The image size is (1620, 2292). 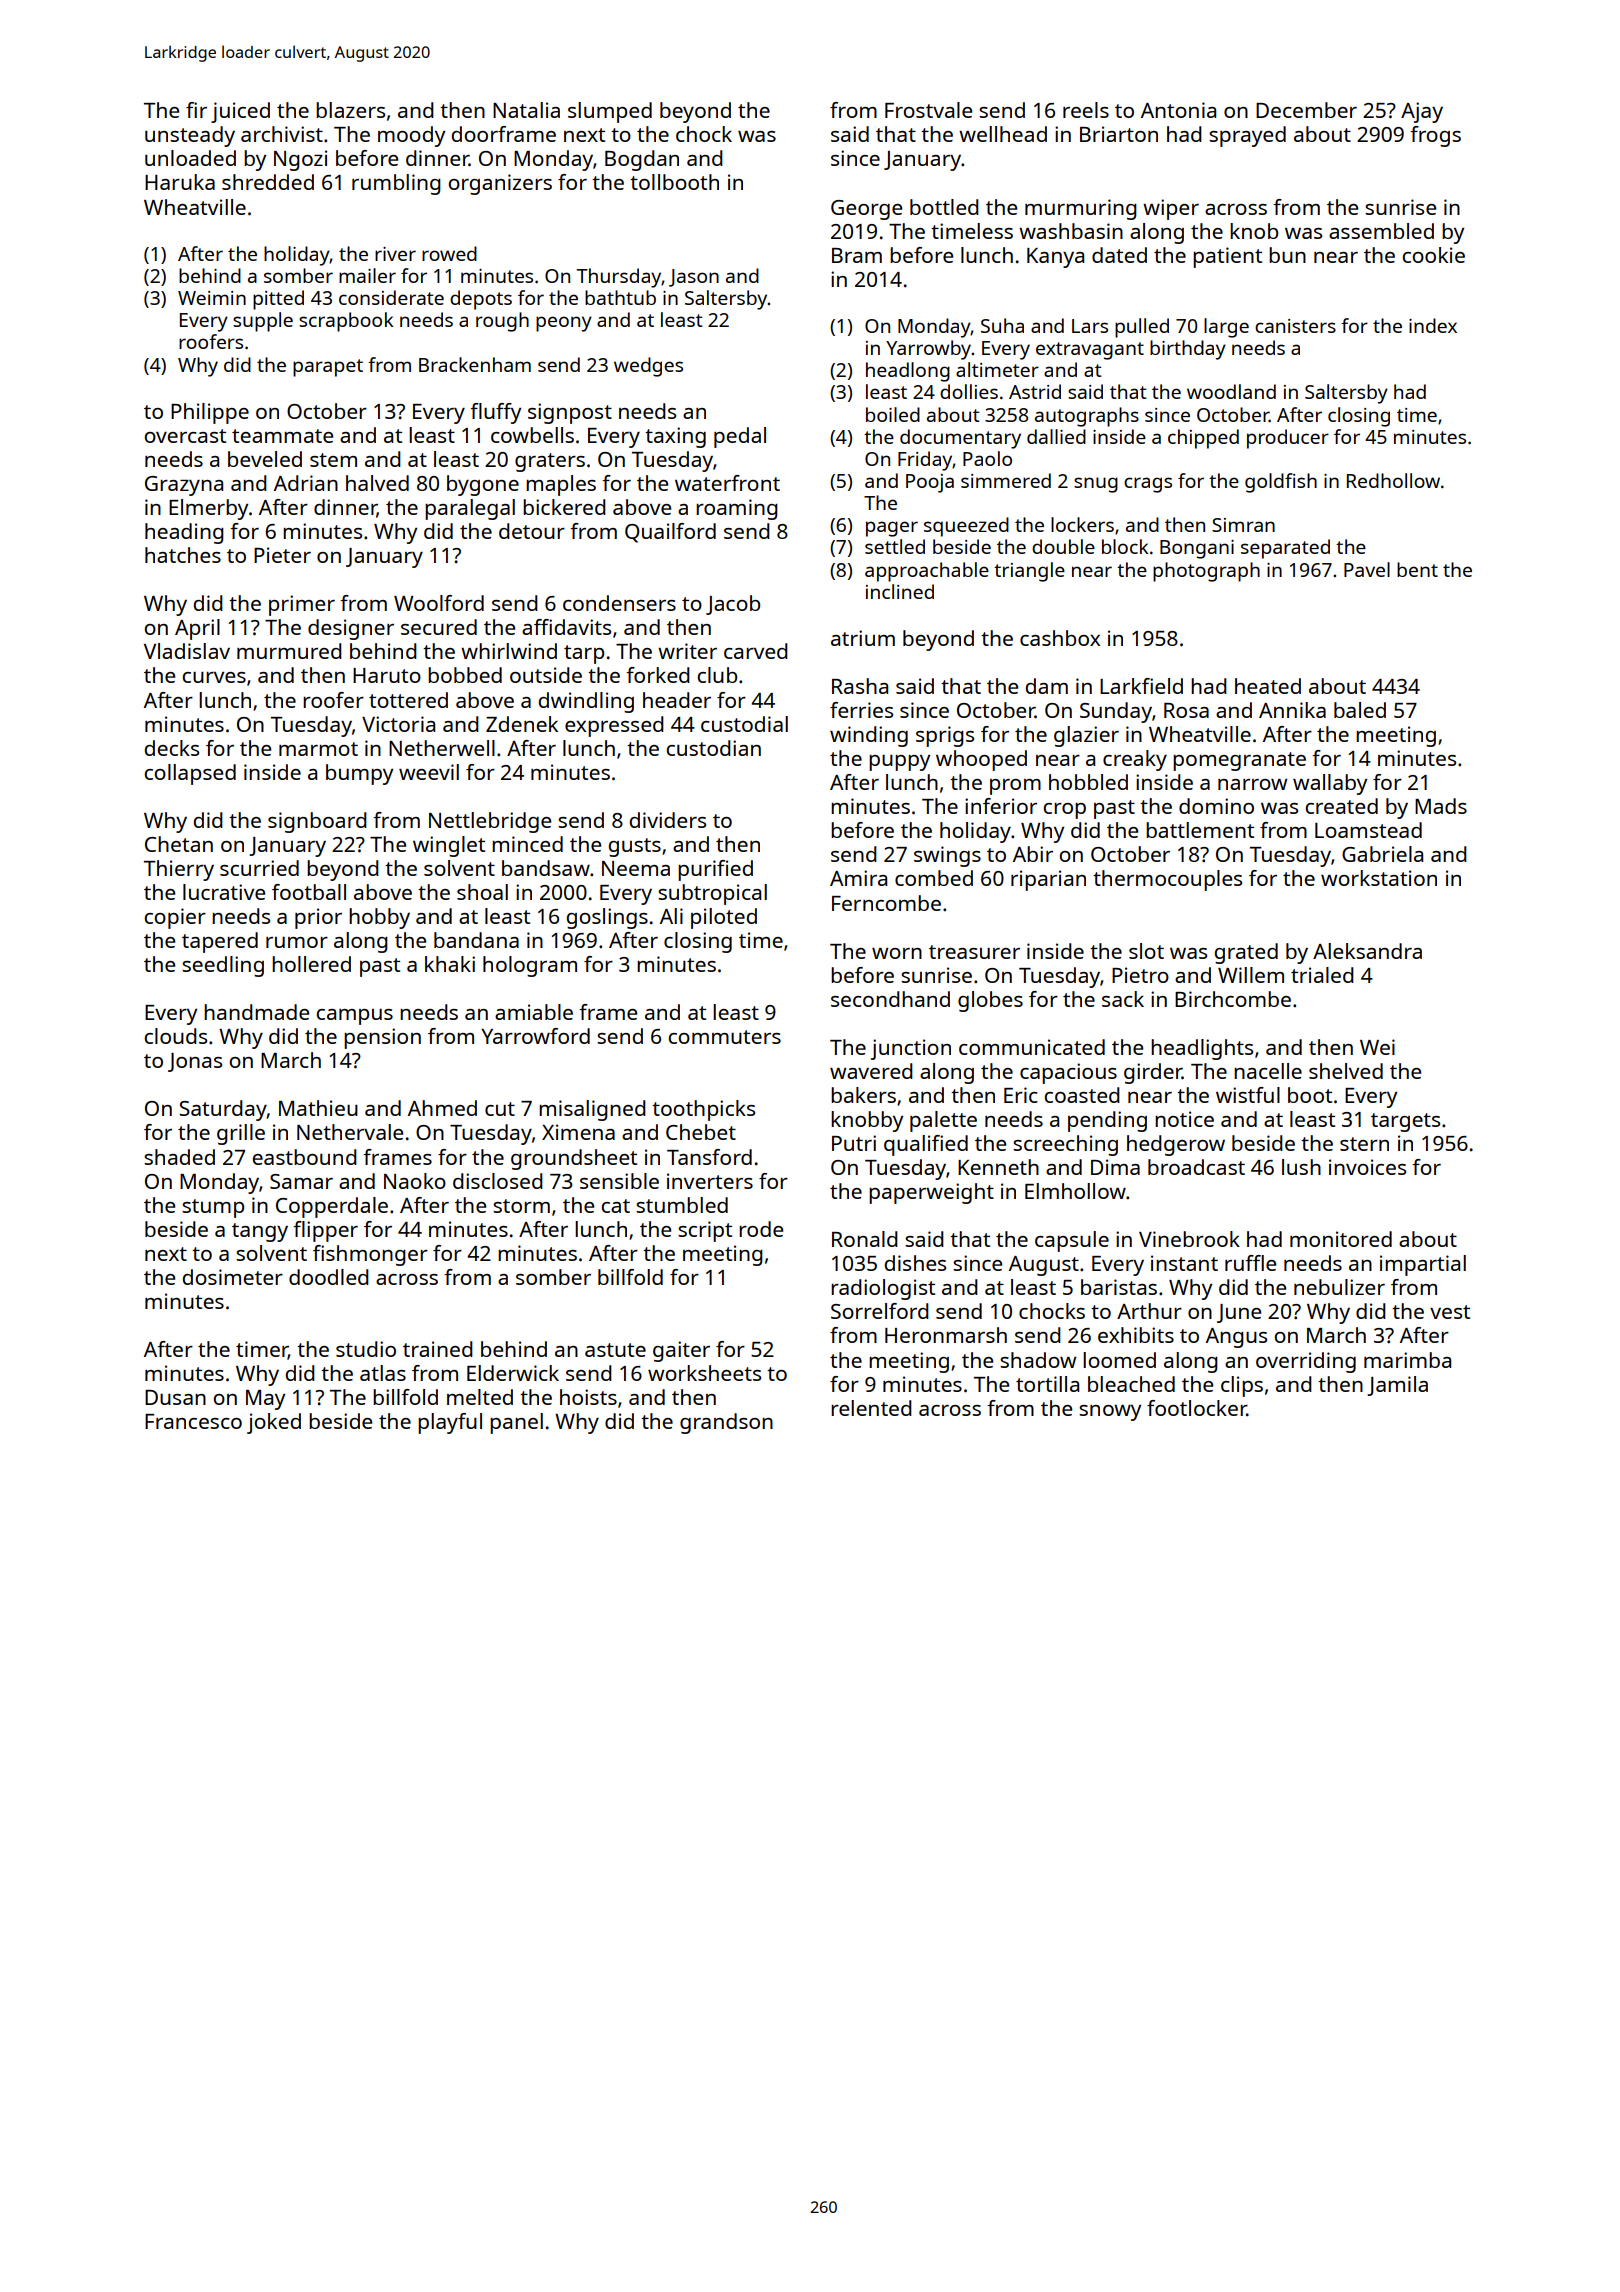 What do you see at coordinates (710, 1181) in the screenshot?
I see `inverters` at bounding box center [710, 1181].
